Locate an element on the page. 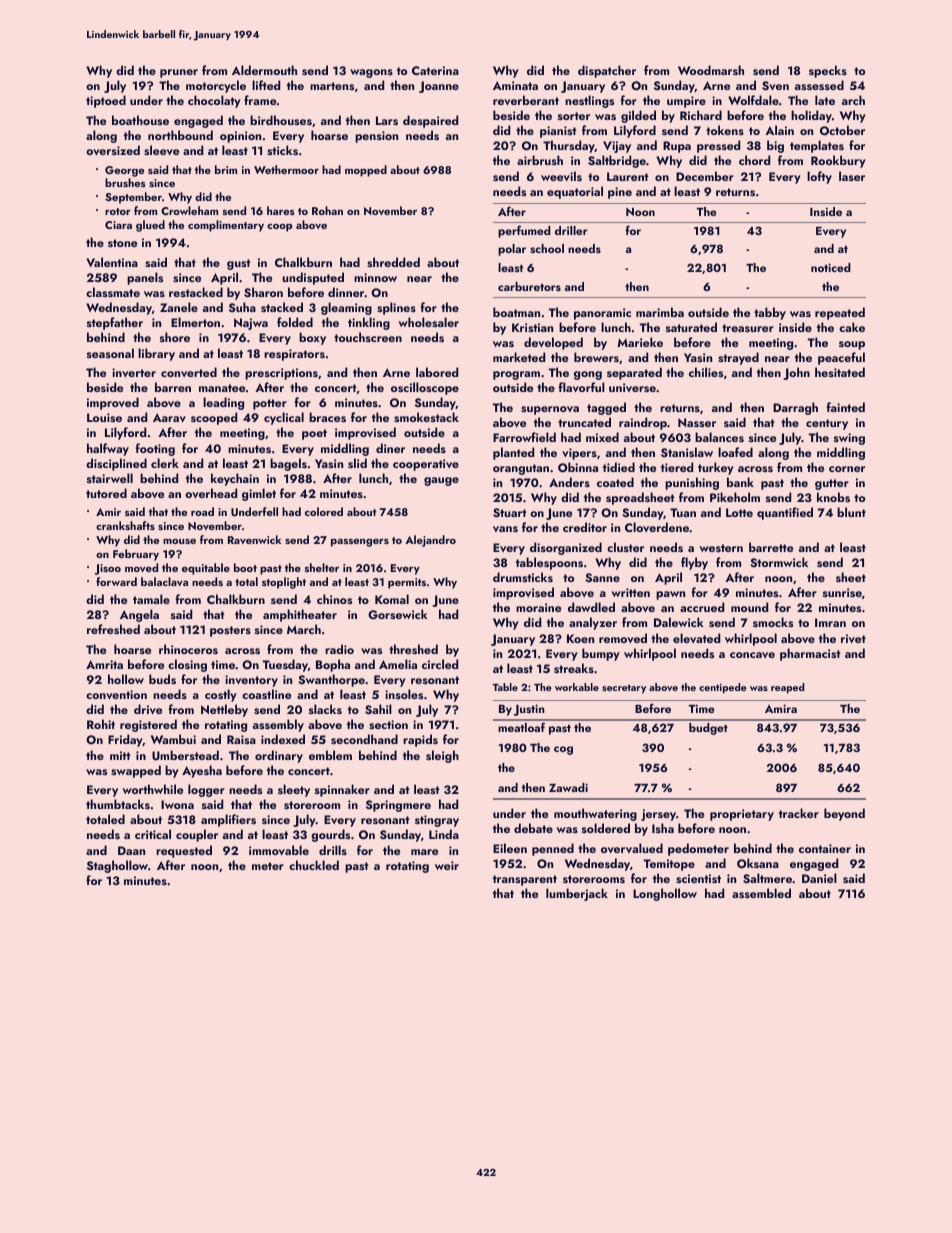 The height and width of the document is (1233, 952). noticed is located at coordinates (831, 267).
